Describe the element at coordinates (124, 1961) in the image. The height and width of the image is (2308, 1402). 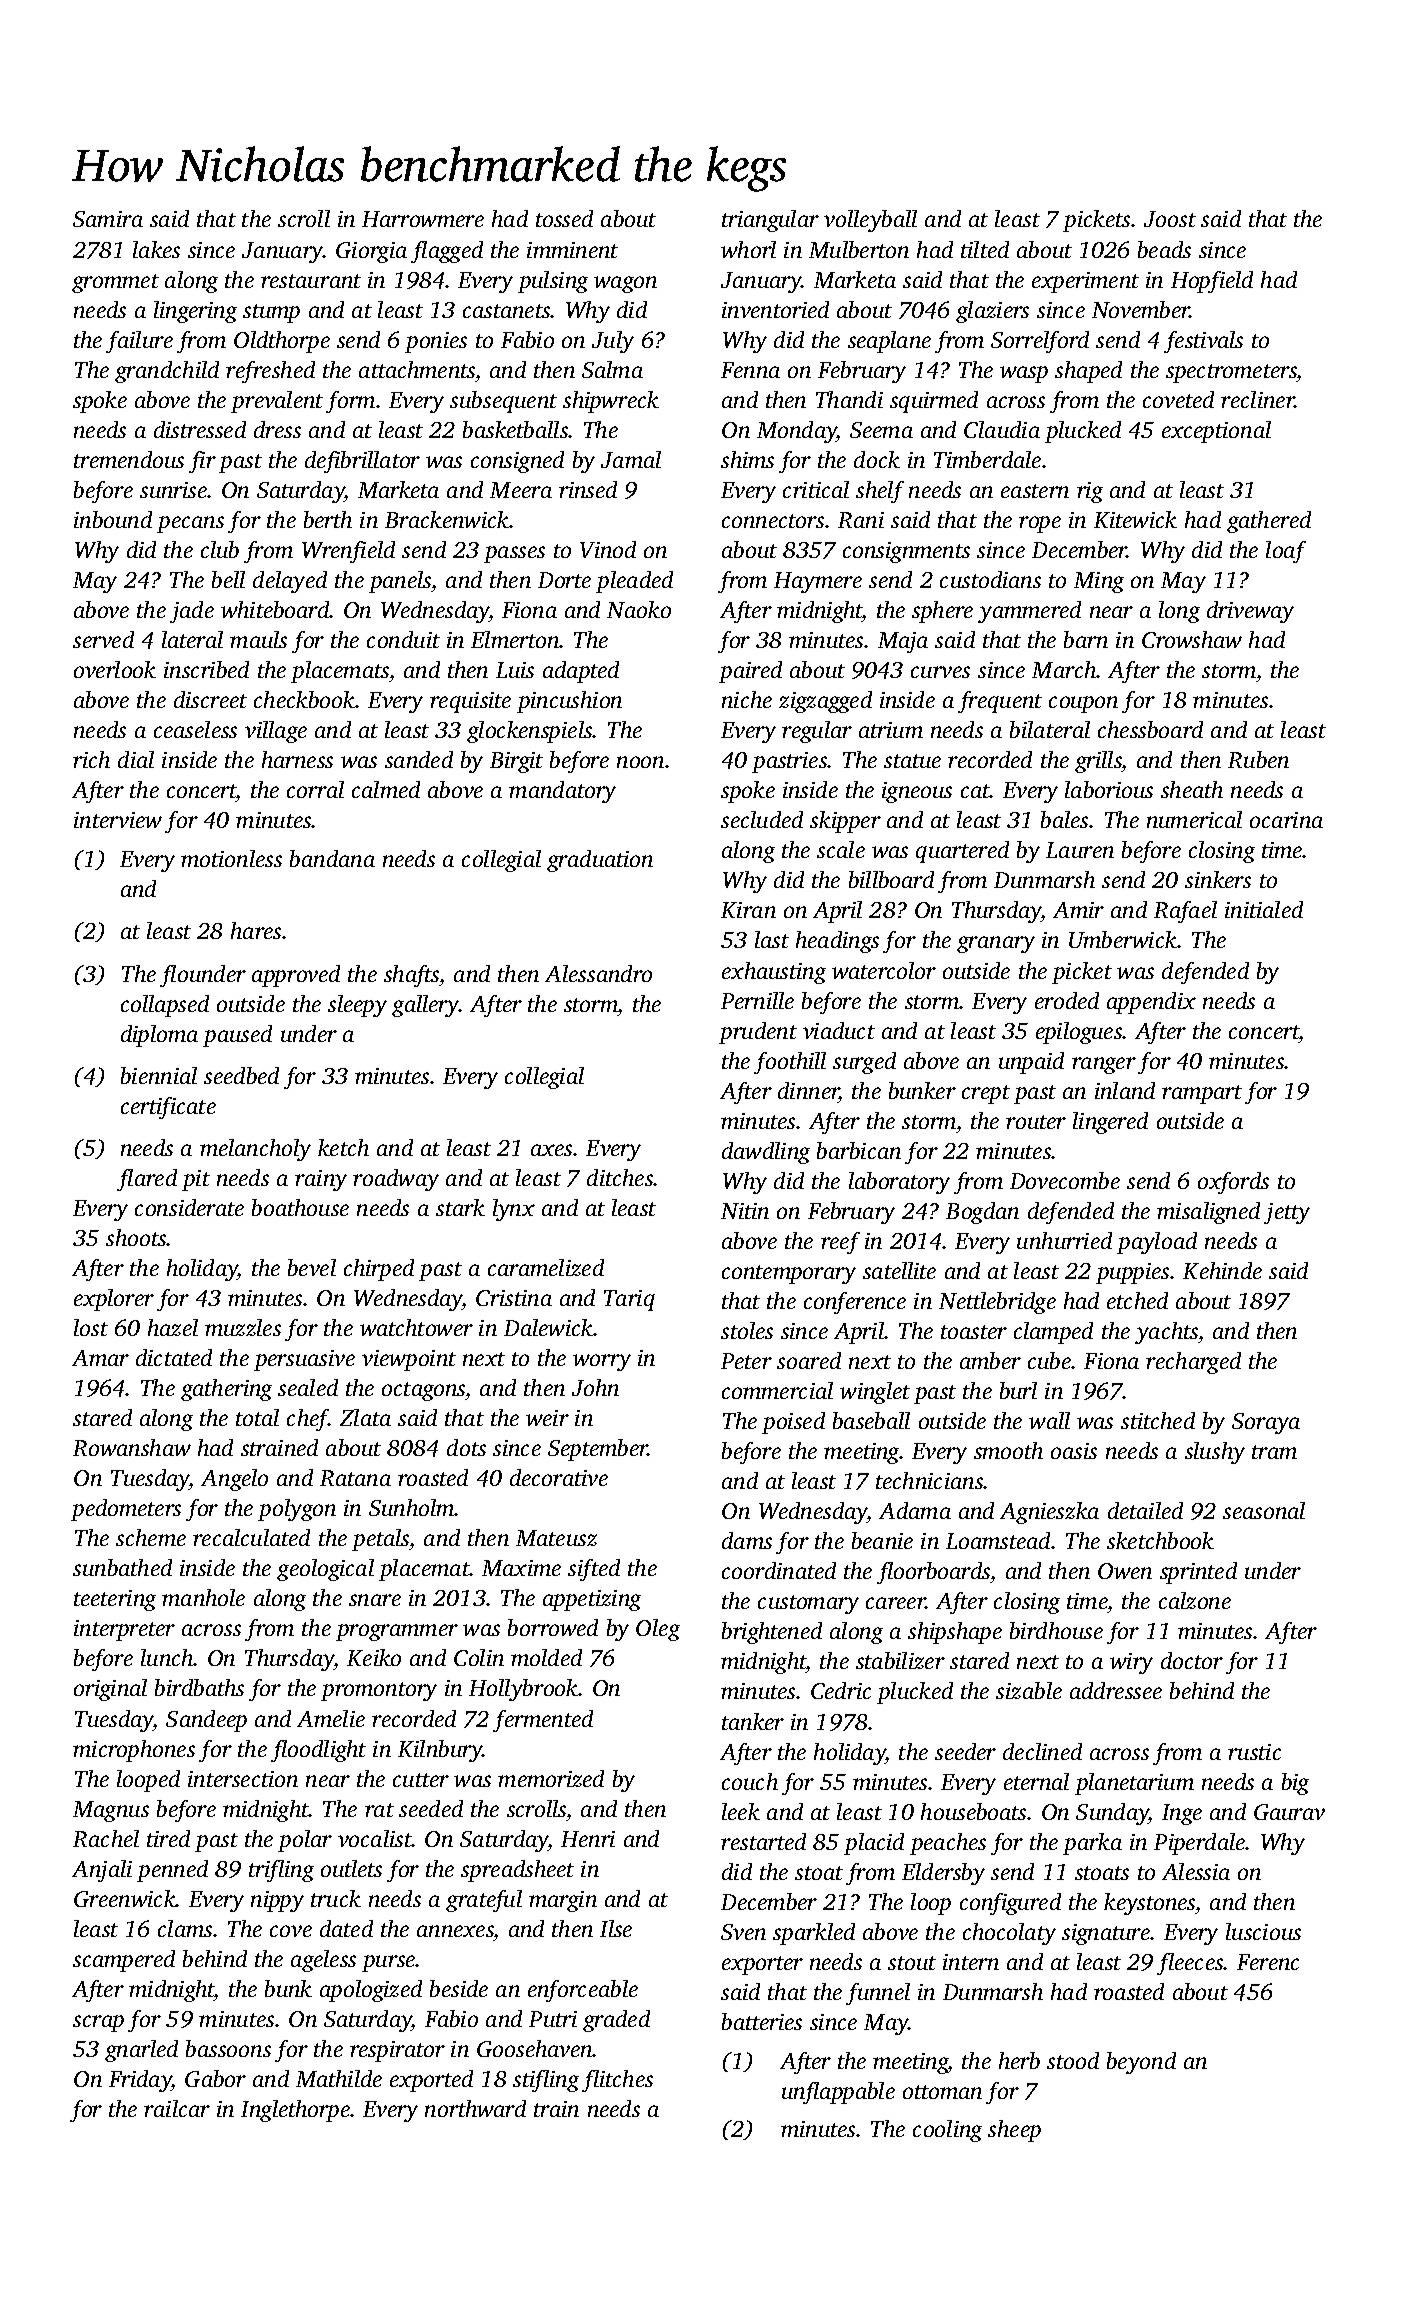
I see `scampered` at that location.
